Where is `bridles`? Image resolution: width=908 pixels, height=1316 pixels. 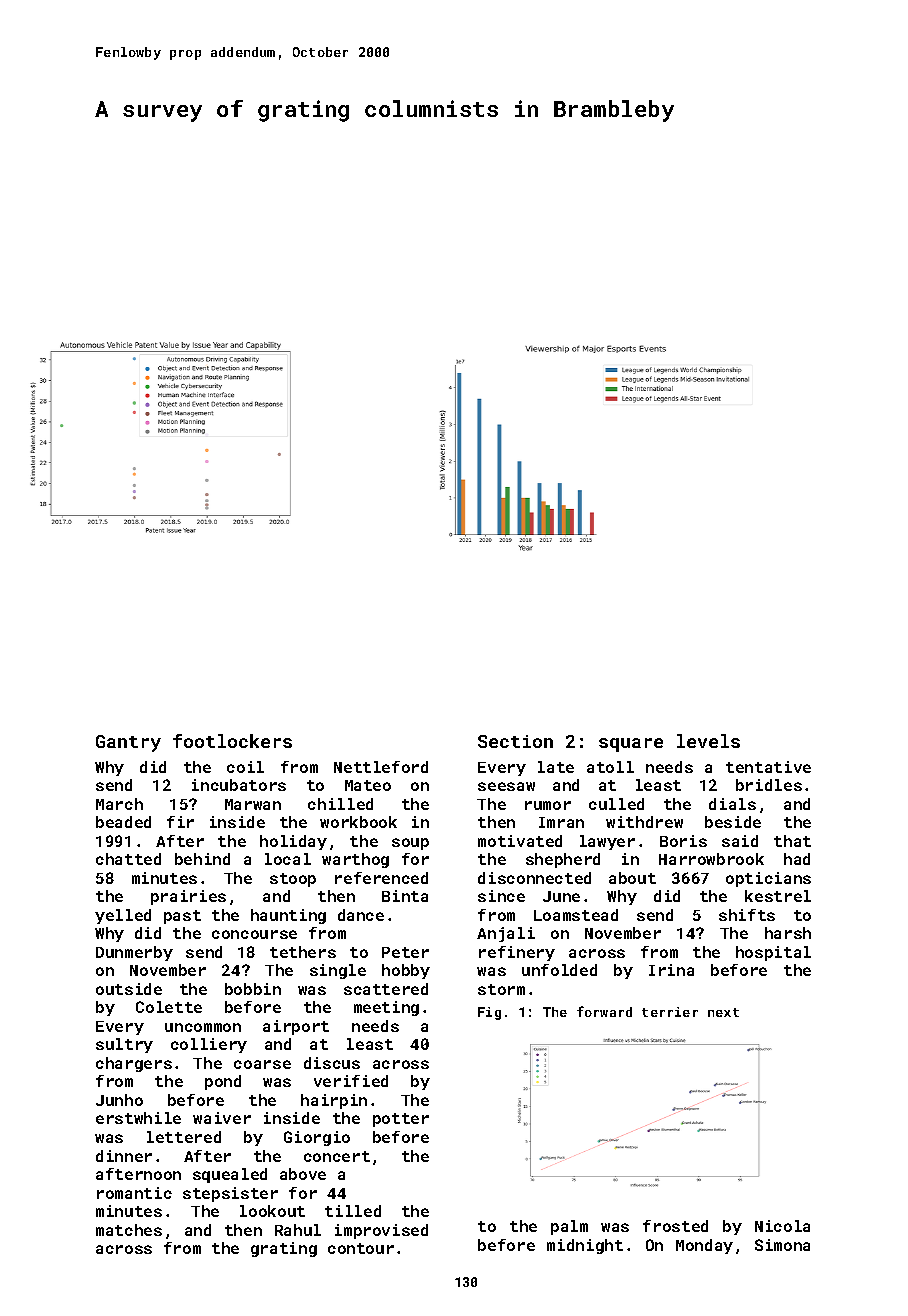
bridles is located at coordinates (769, 785).
